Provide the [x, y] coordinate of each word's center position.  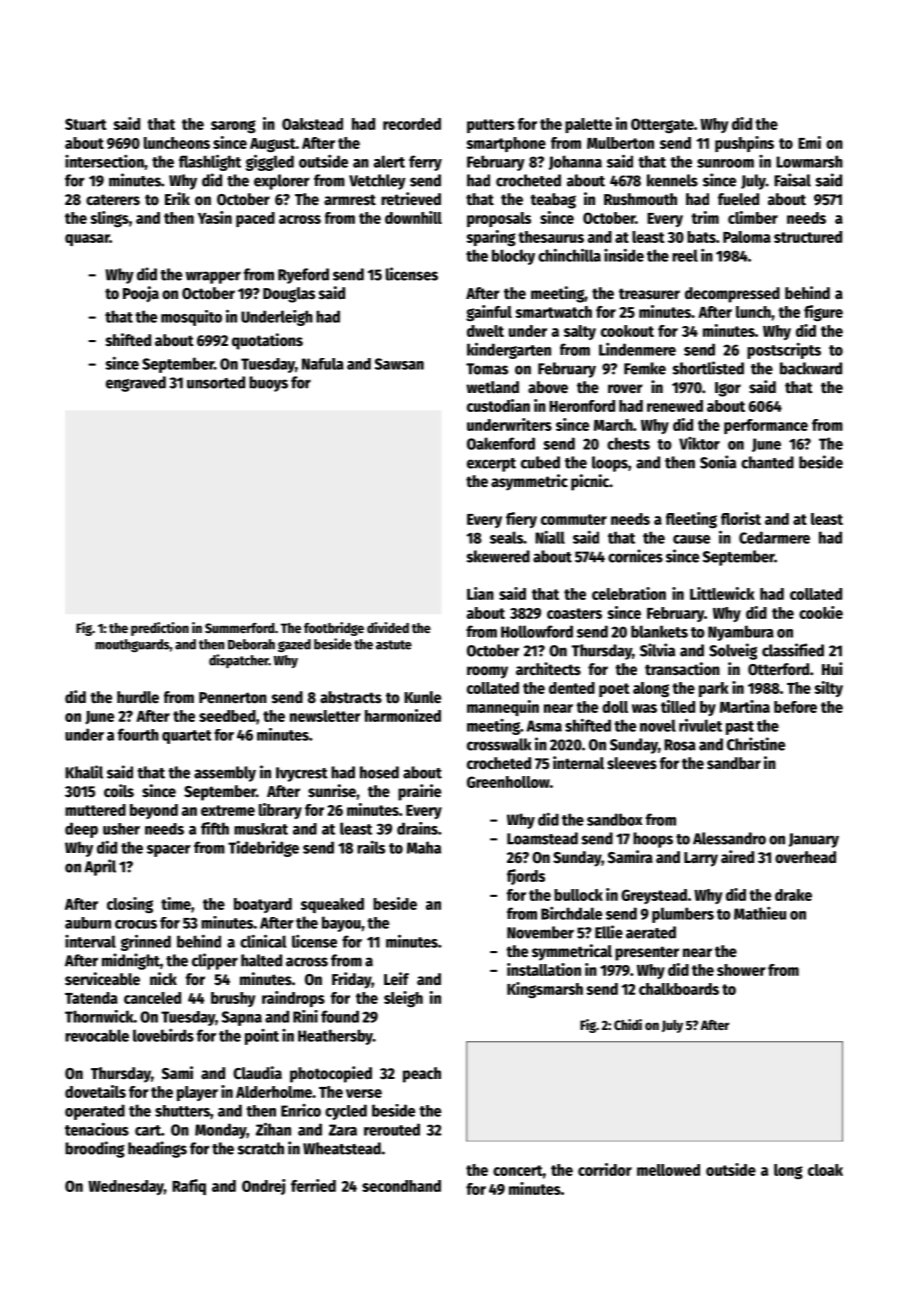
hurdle [138, 697]
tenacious [97, 1129]
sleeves [632, 763]
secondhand [401, 1186]
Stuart [86, 124]
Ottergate [662, 125]
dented [572, 688]
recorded [412, 124]
